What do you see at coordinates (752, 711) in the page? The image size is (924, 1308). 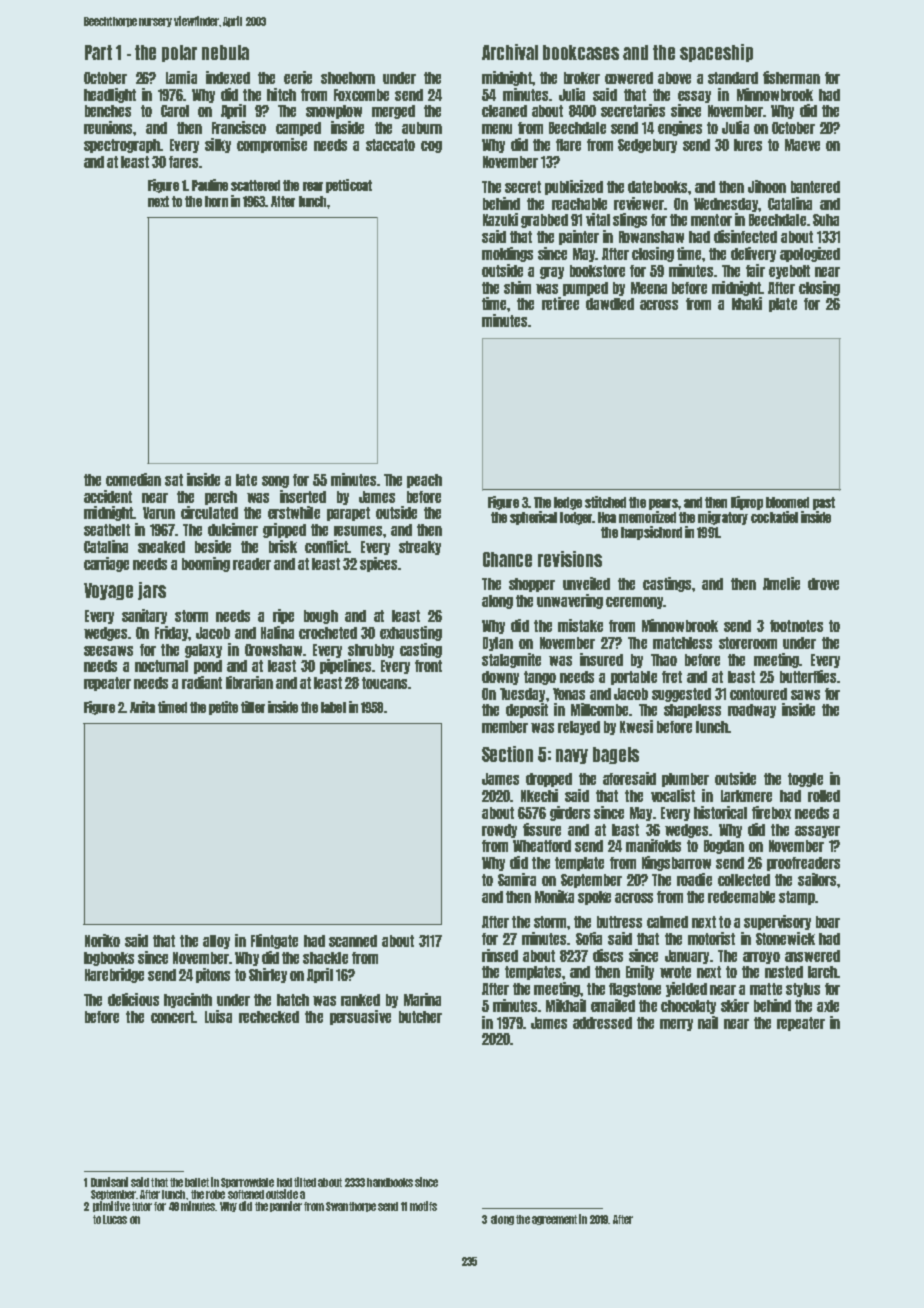 I see `roadway` at bounding box center [752, 711].
